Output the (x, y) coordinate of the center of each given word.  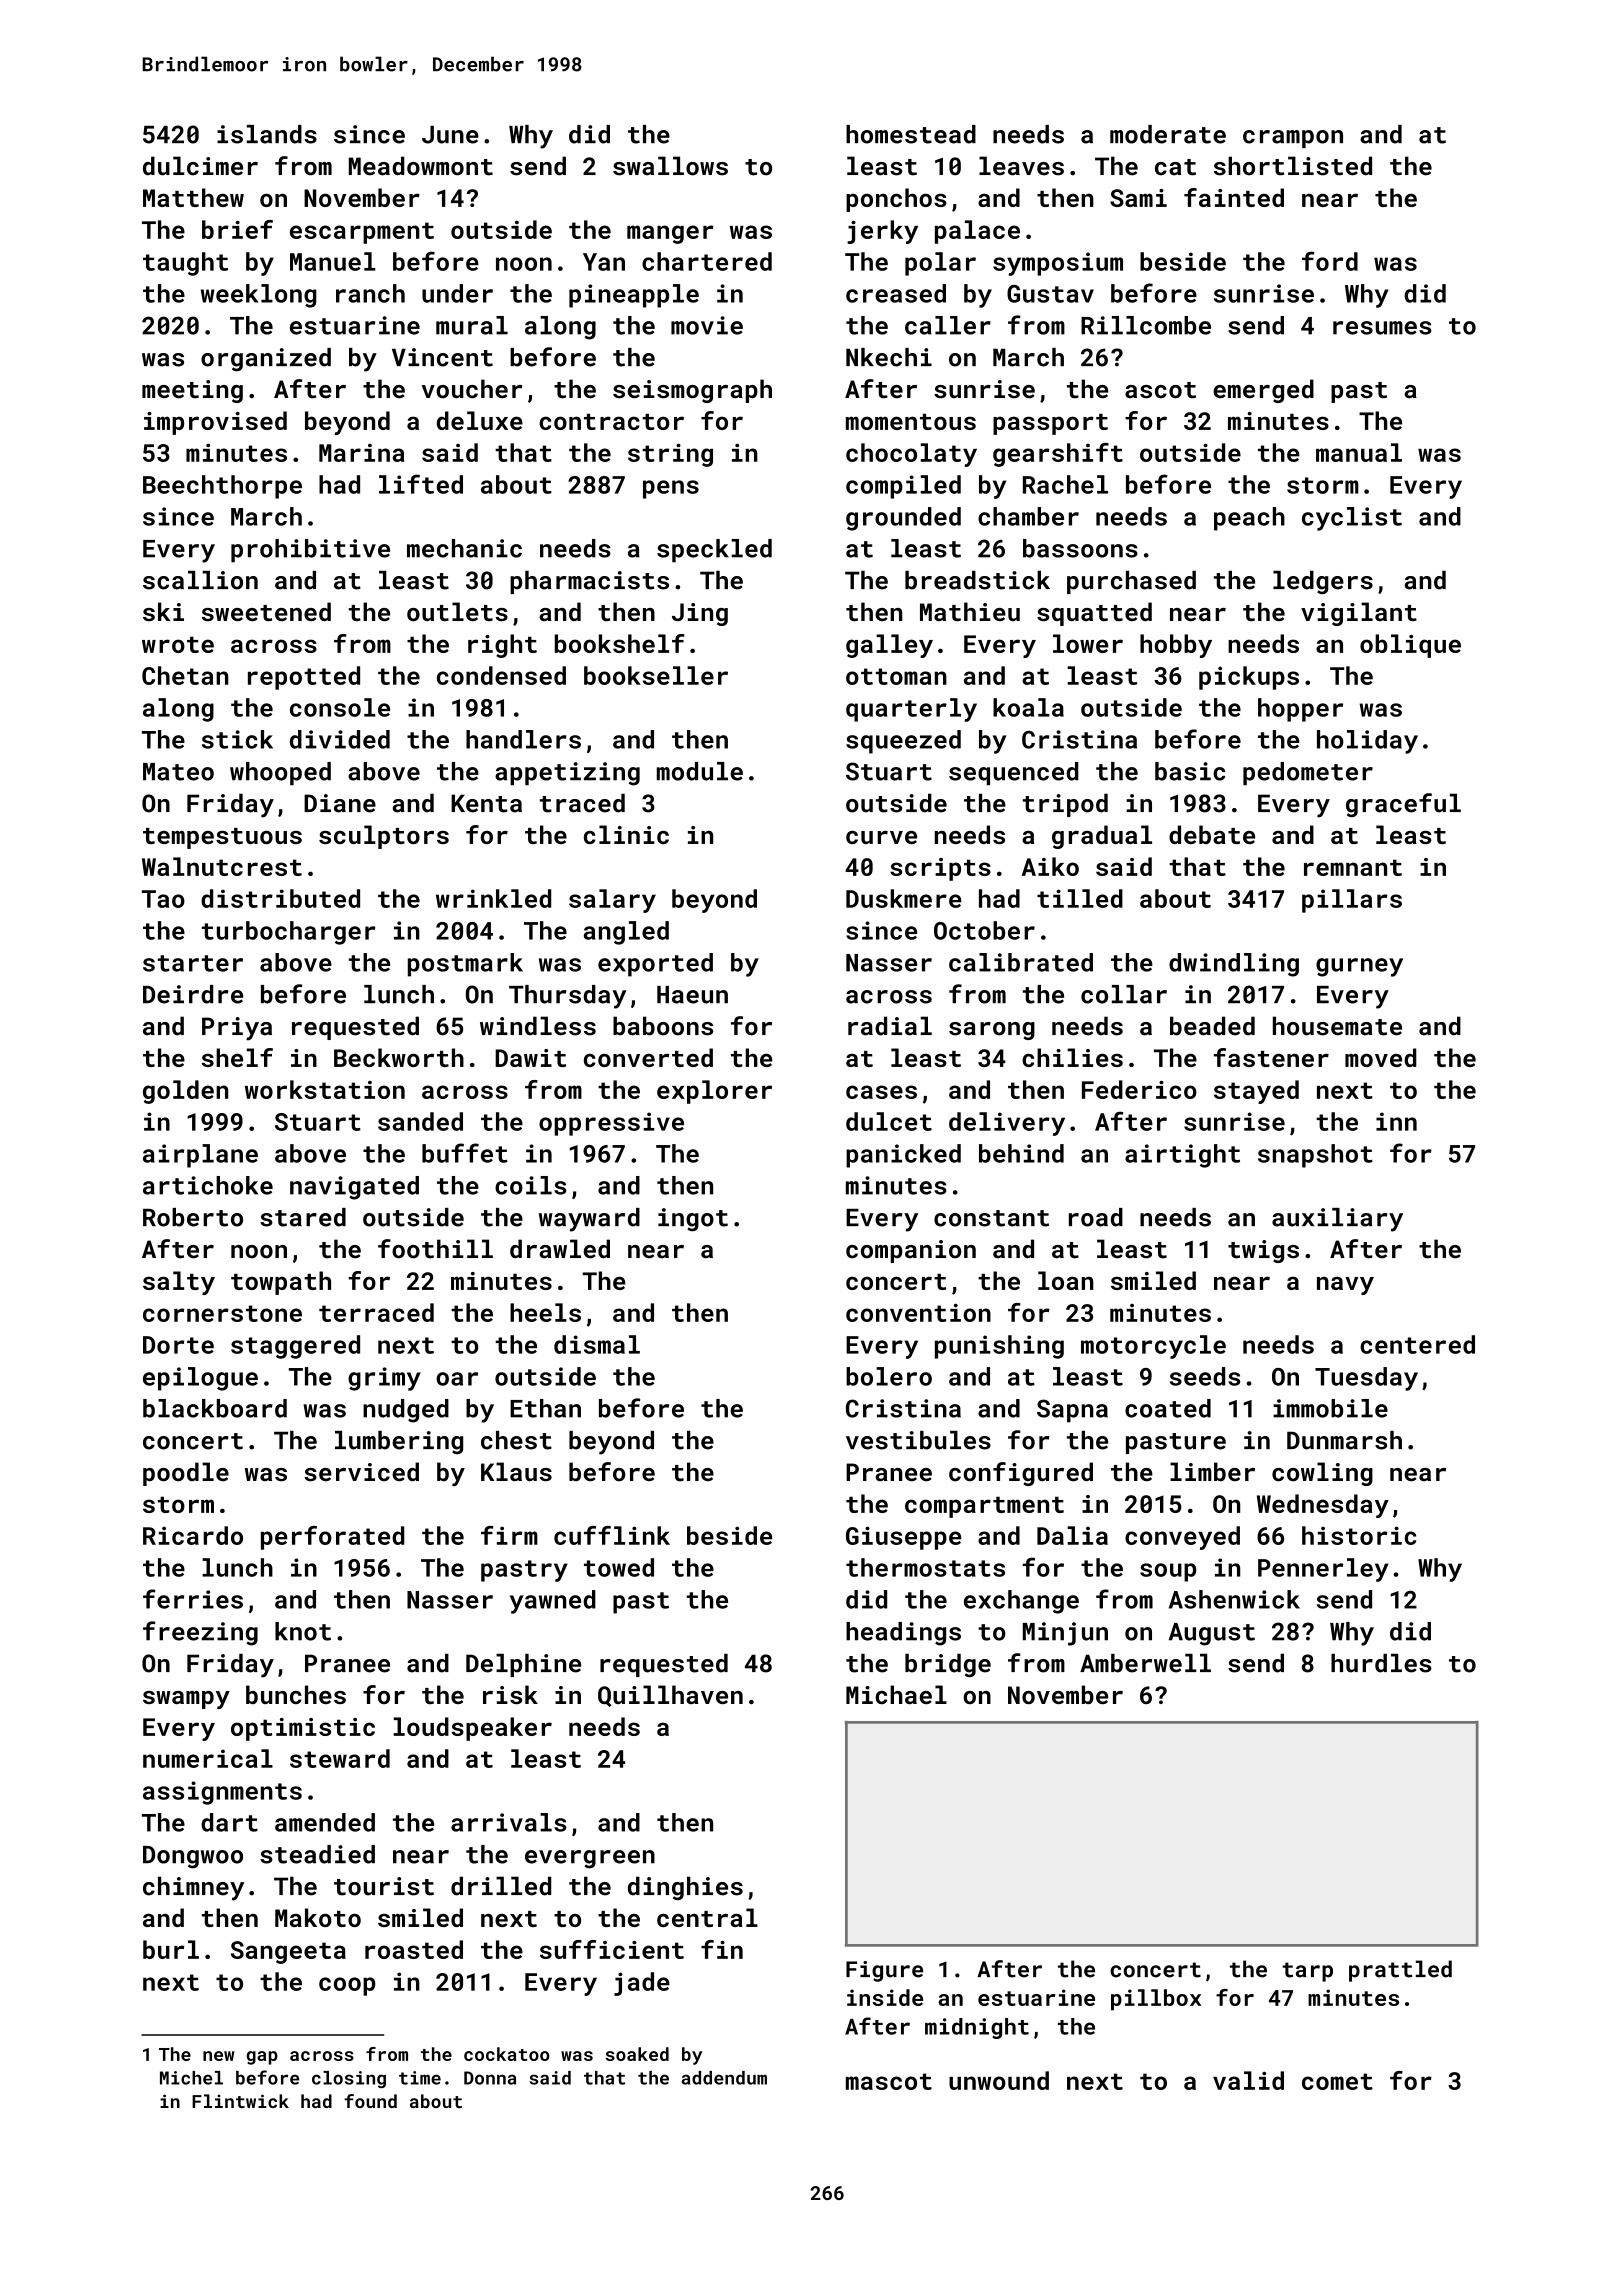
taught (185, 264)
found (370, 2101)
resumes (1382, 328)
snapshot (1315, 1156)
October (984, 930)
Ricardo (193, 1535)
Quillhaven (670, 1696)
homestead (911, 134)
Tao (163, 899)
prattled (1400, 1971)
